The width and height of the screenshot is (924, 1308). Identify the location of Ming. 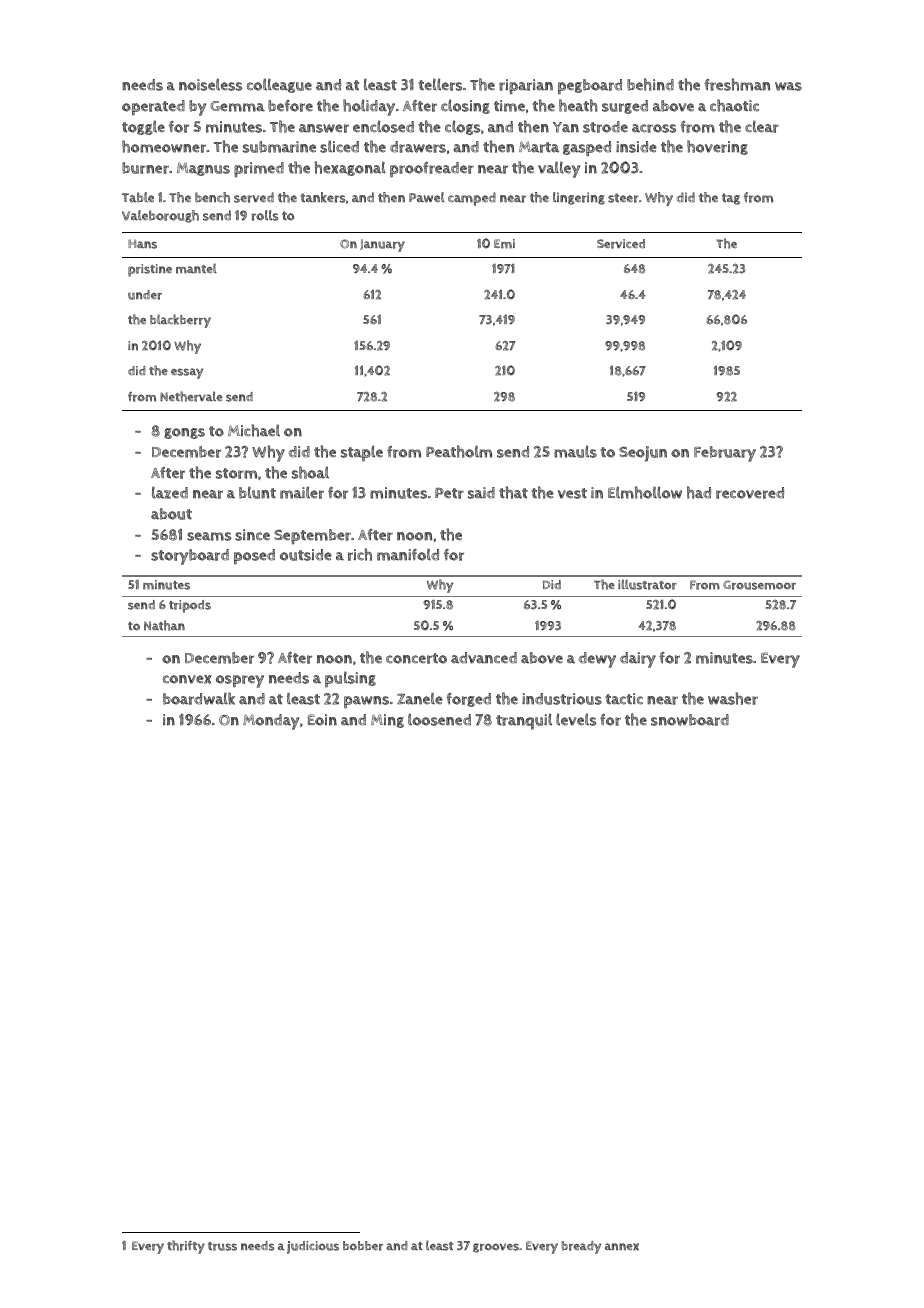
(387, 721).
